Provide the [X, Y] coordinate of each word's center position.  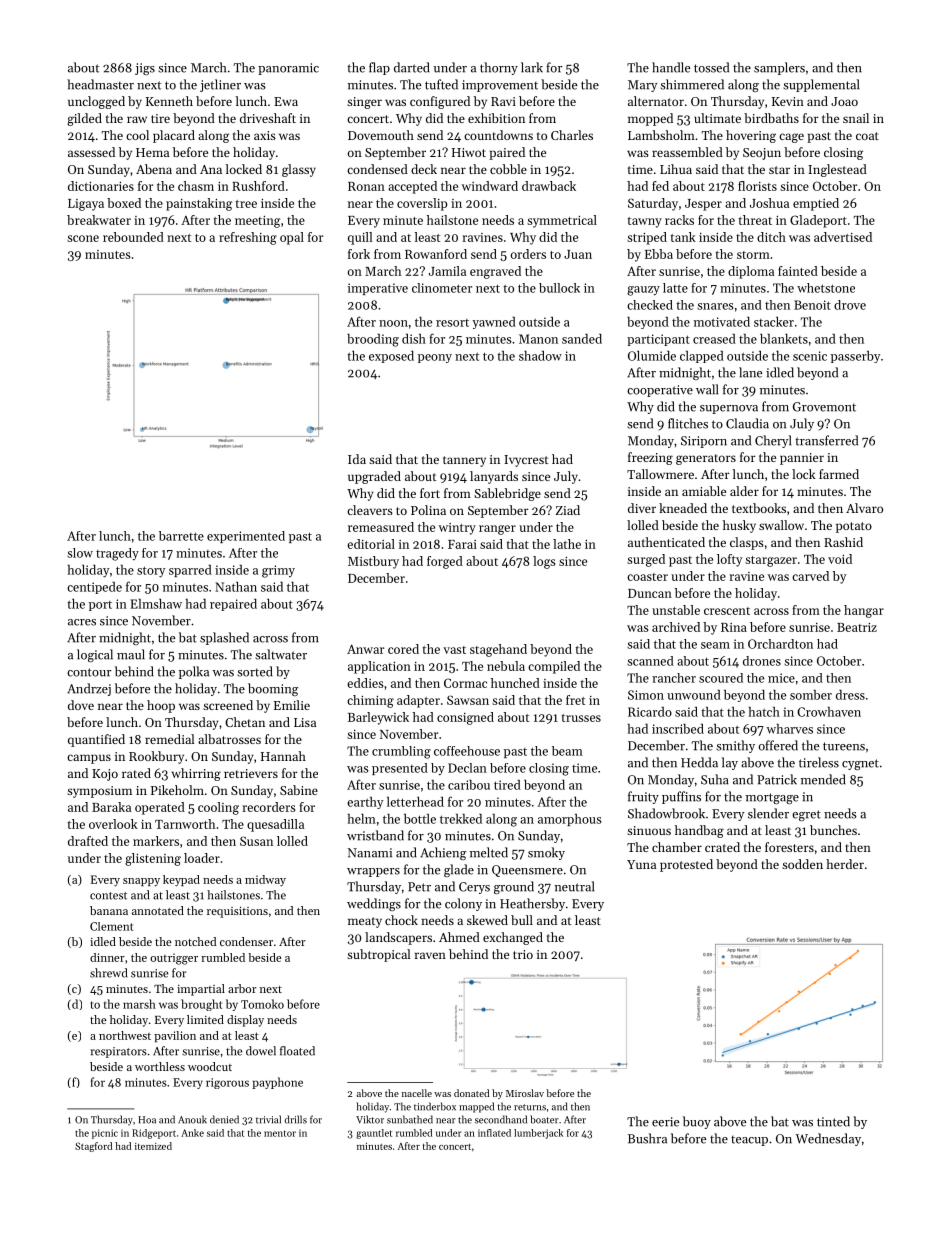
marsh [139, 1004]
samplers [779, 68]
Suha [715, 779]
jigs [145, 69]
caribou [469, 785]
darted [412, 67]
